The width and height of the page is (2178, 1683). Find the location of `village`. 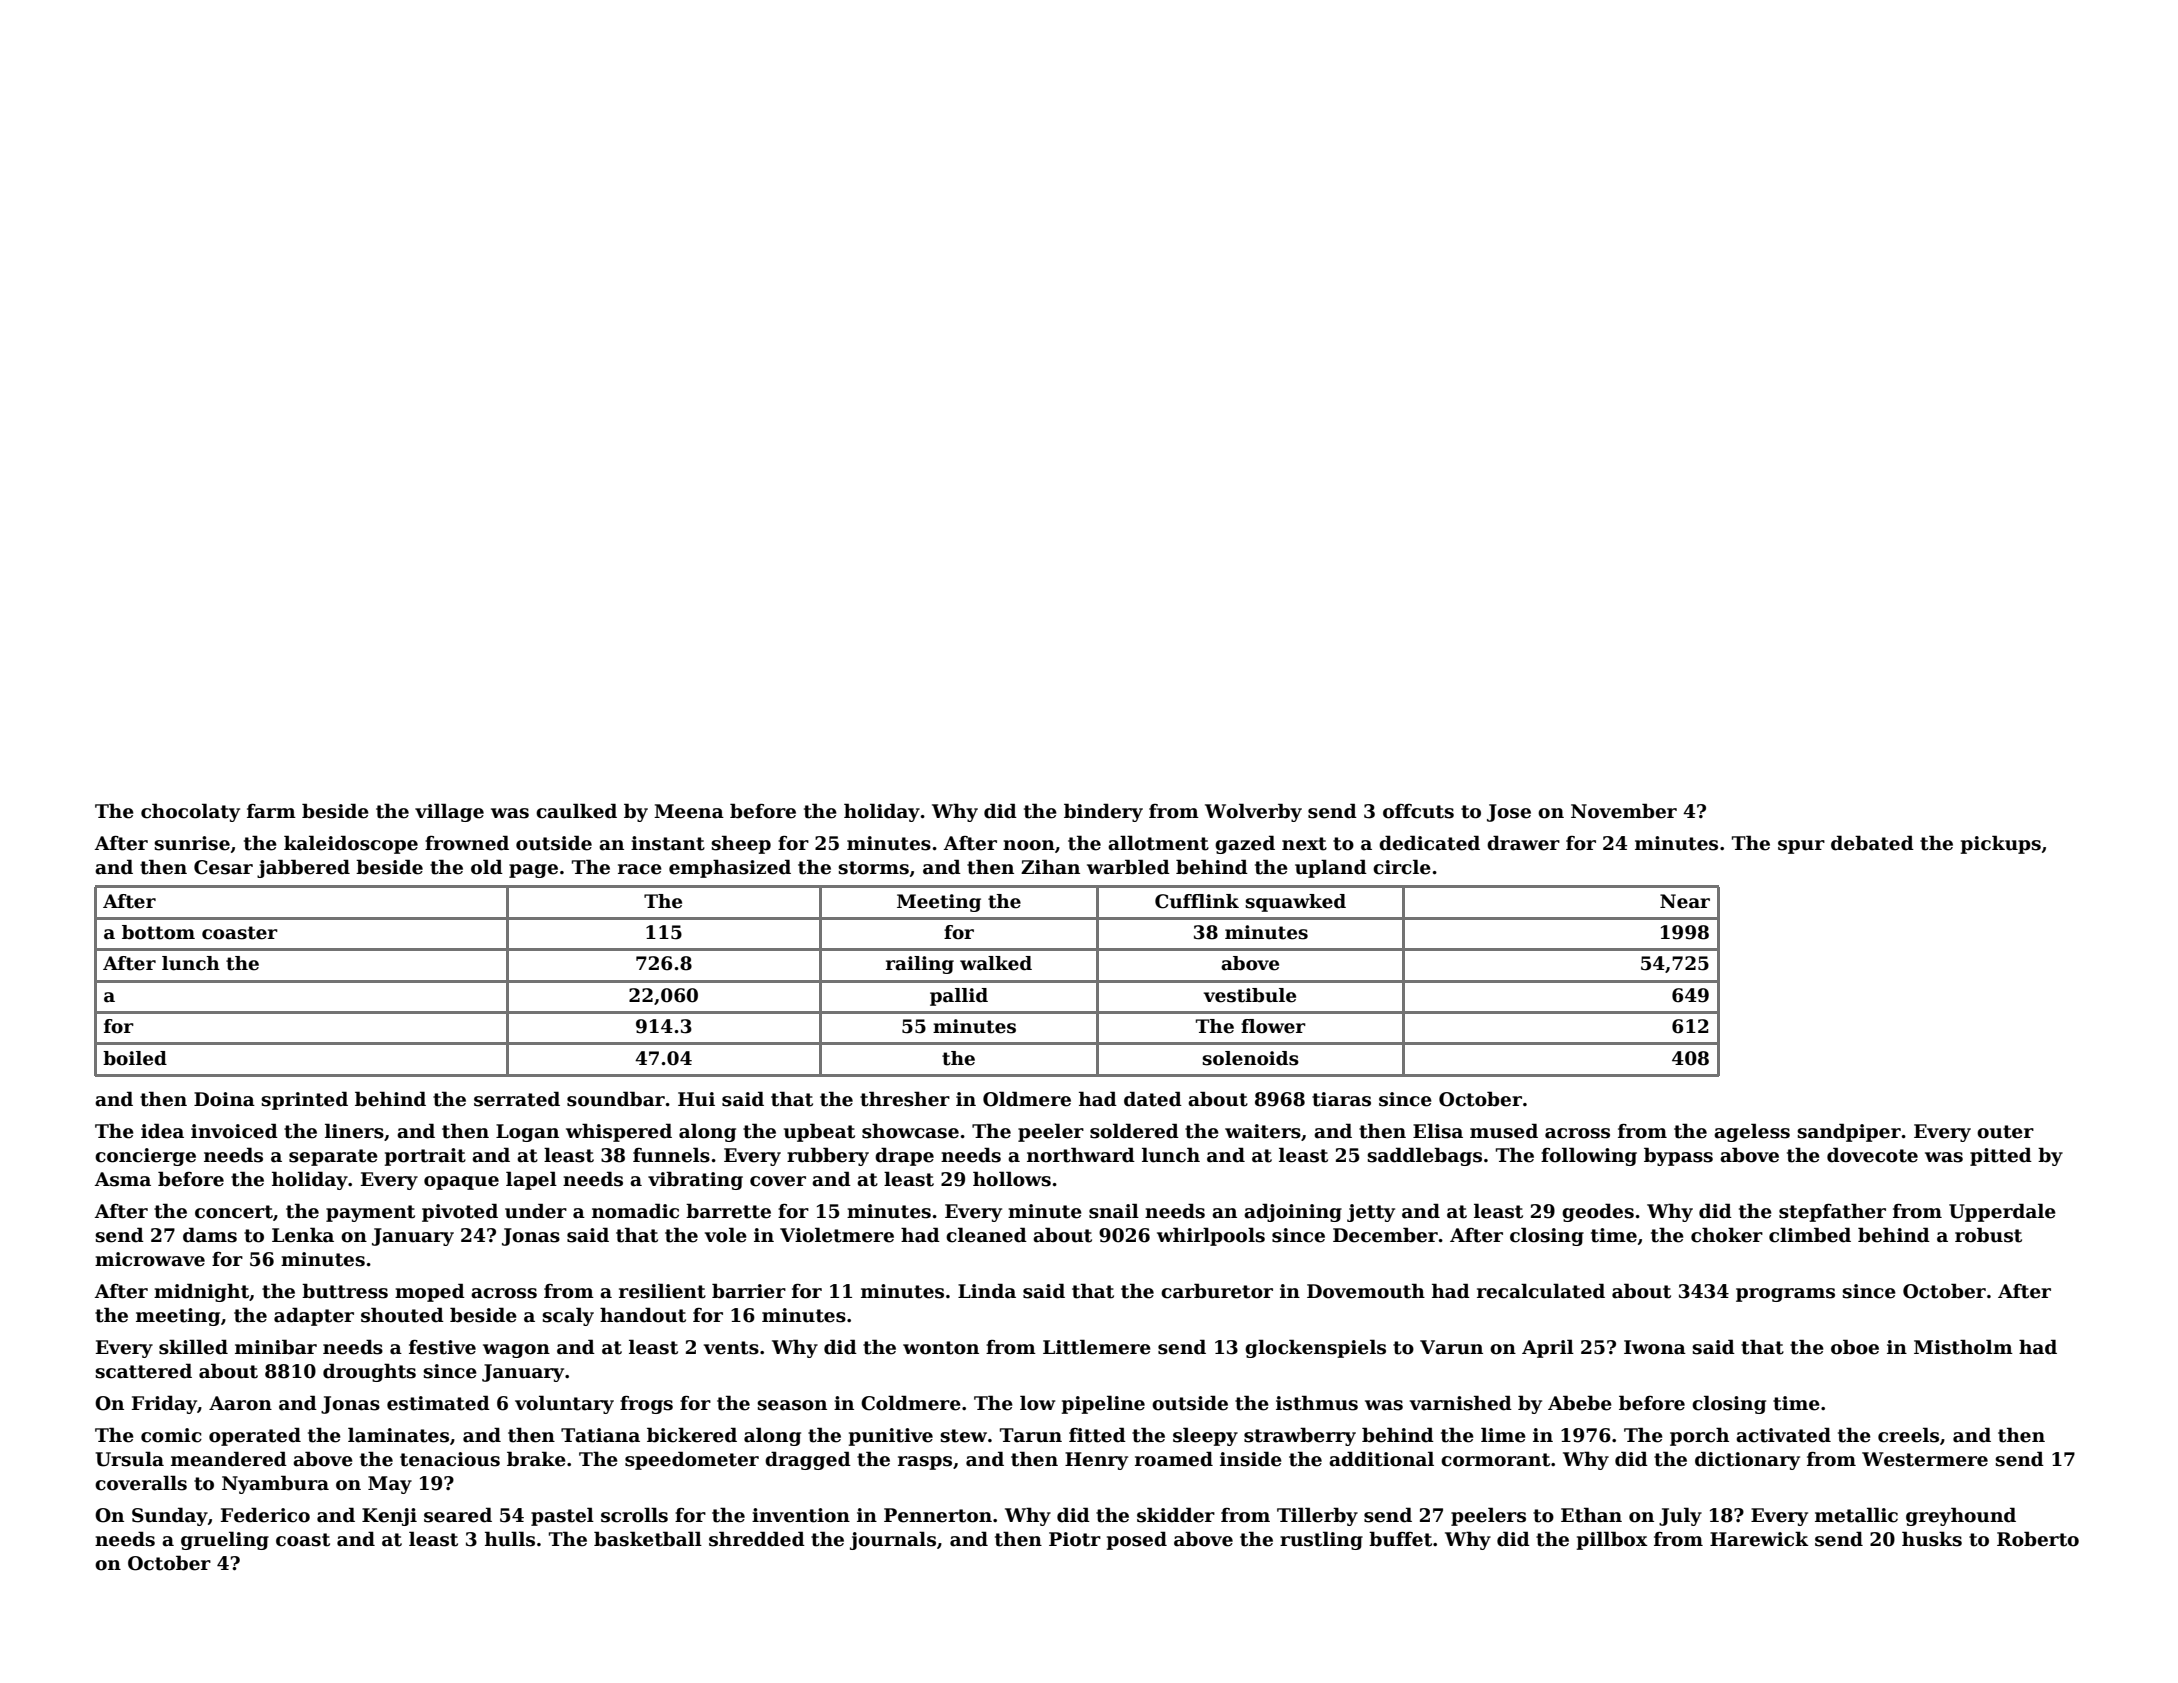

village is located at coordinates (449, 812).
